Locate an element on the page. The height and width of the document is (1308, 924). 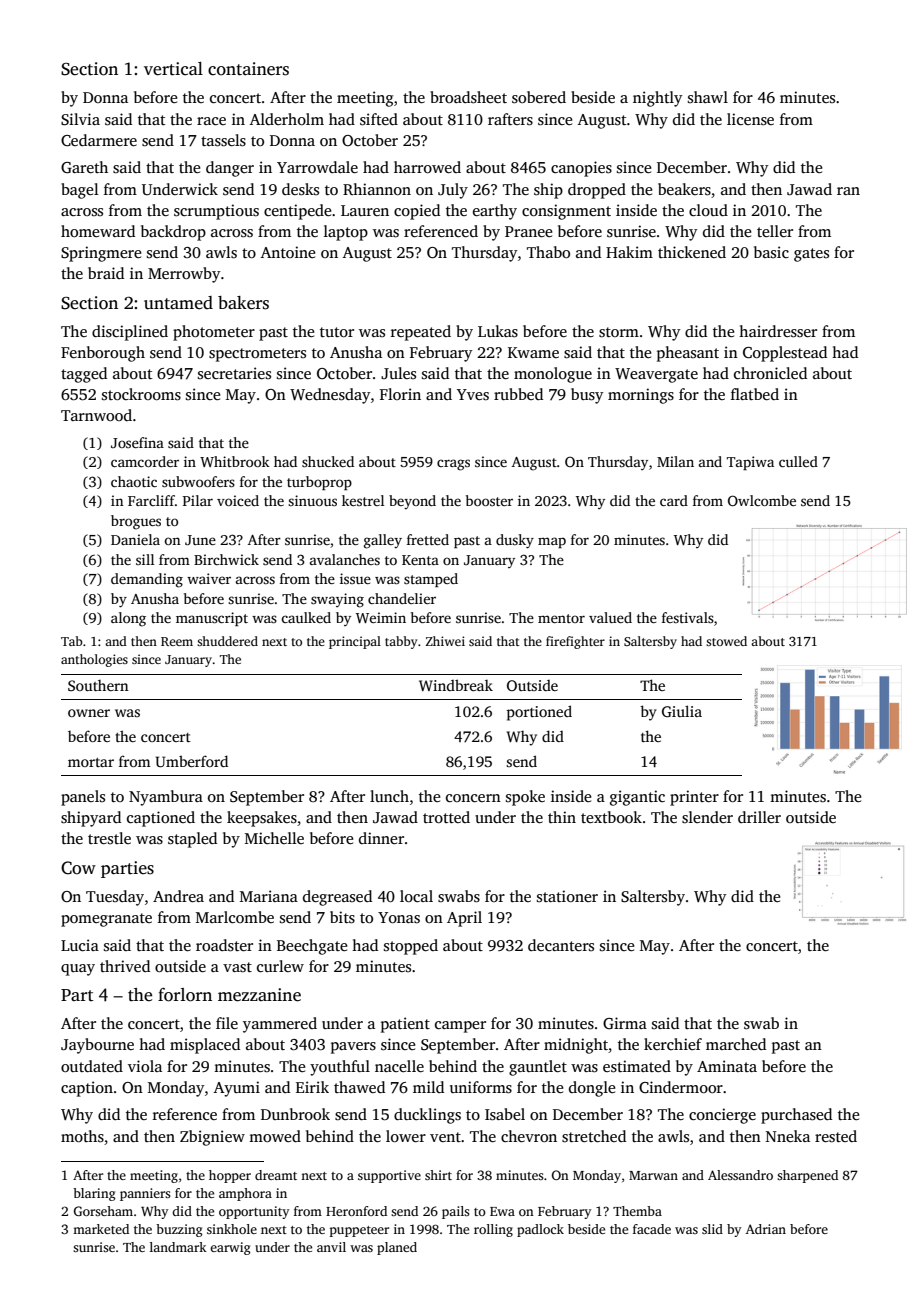
Cow is located at coordinates (78, 868).
